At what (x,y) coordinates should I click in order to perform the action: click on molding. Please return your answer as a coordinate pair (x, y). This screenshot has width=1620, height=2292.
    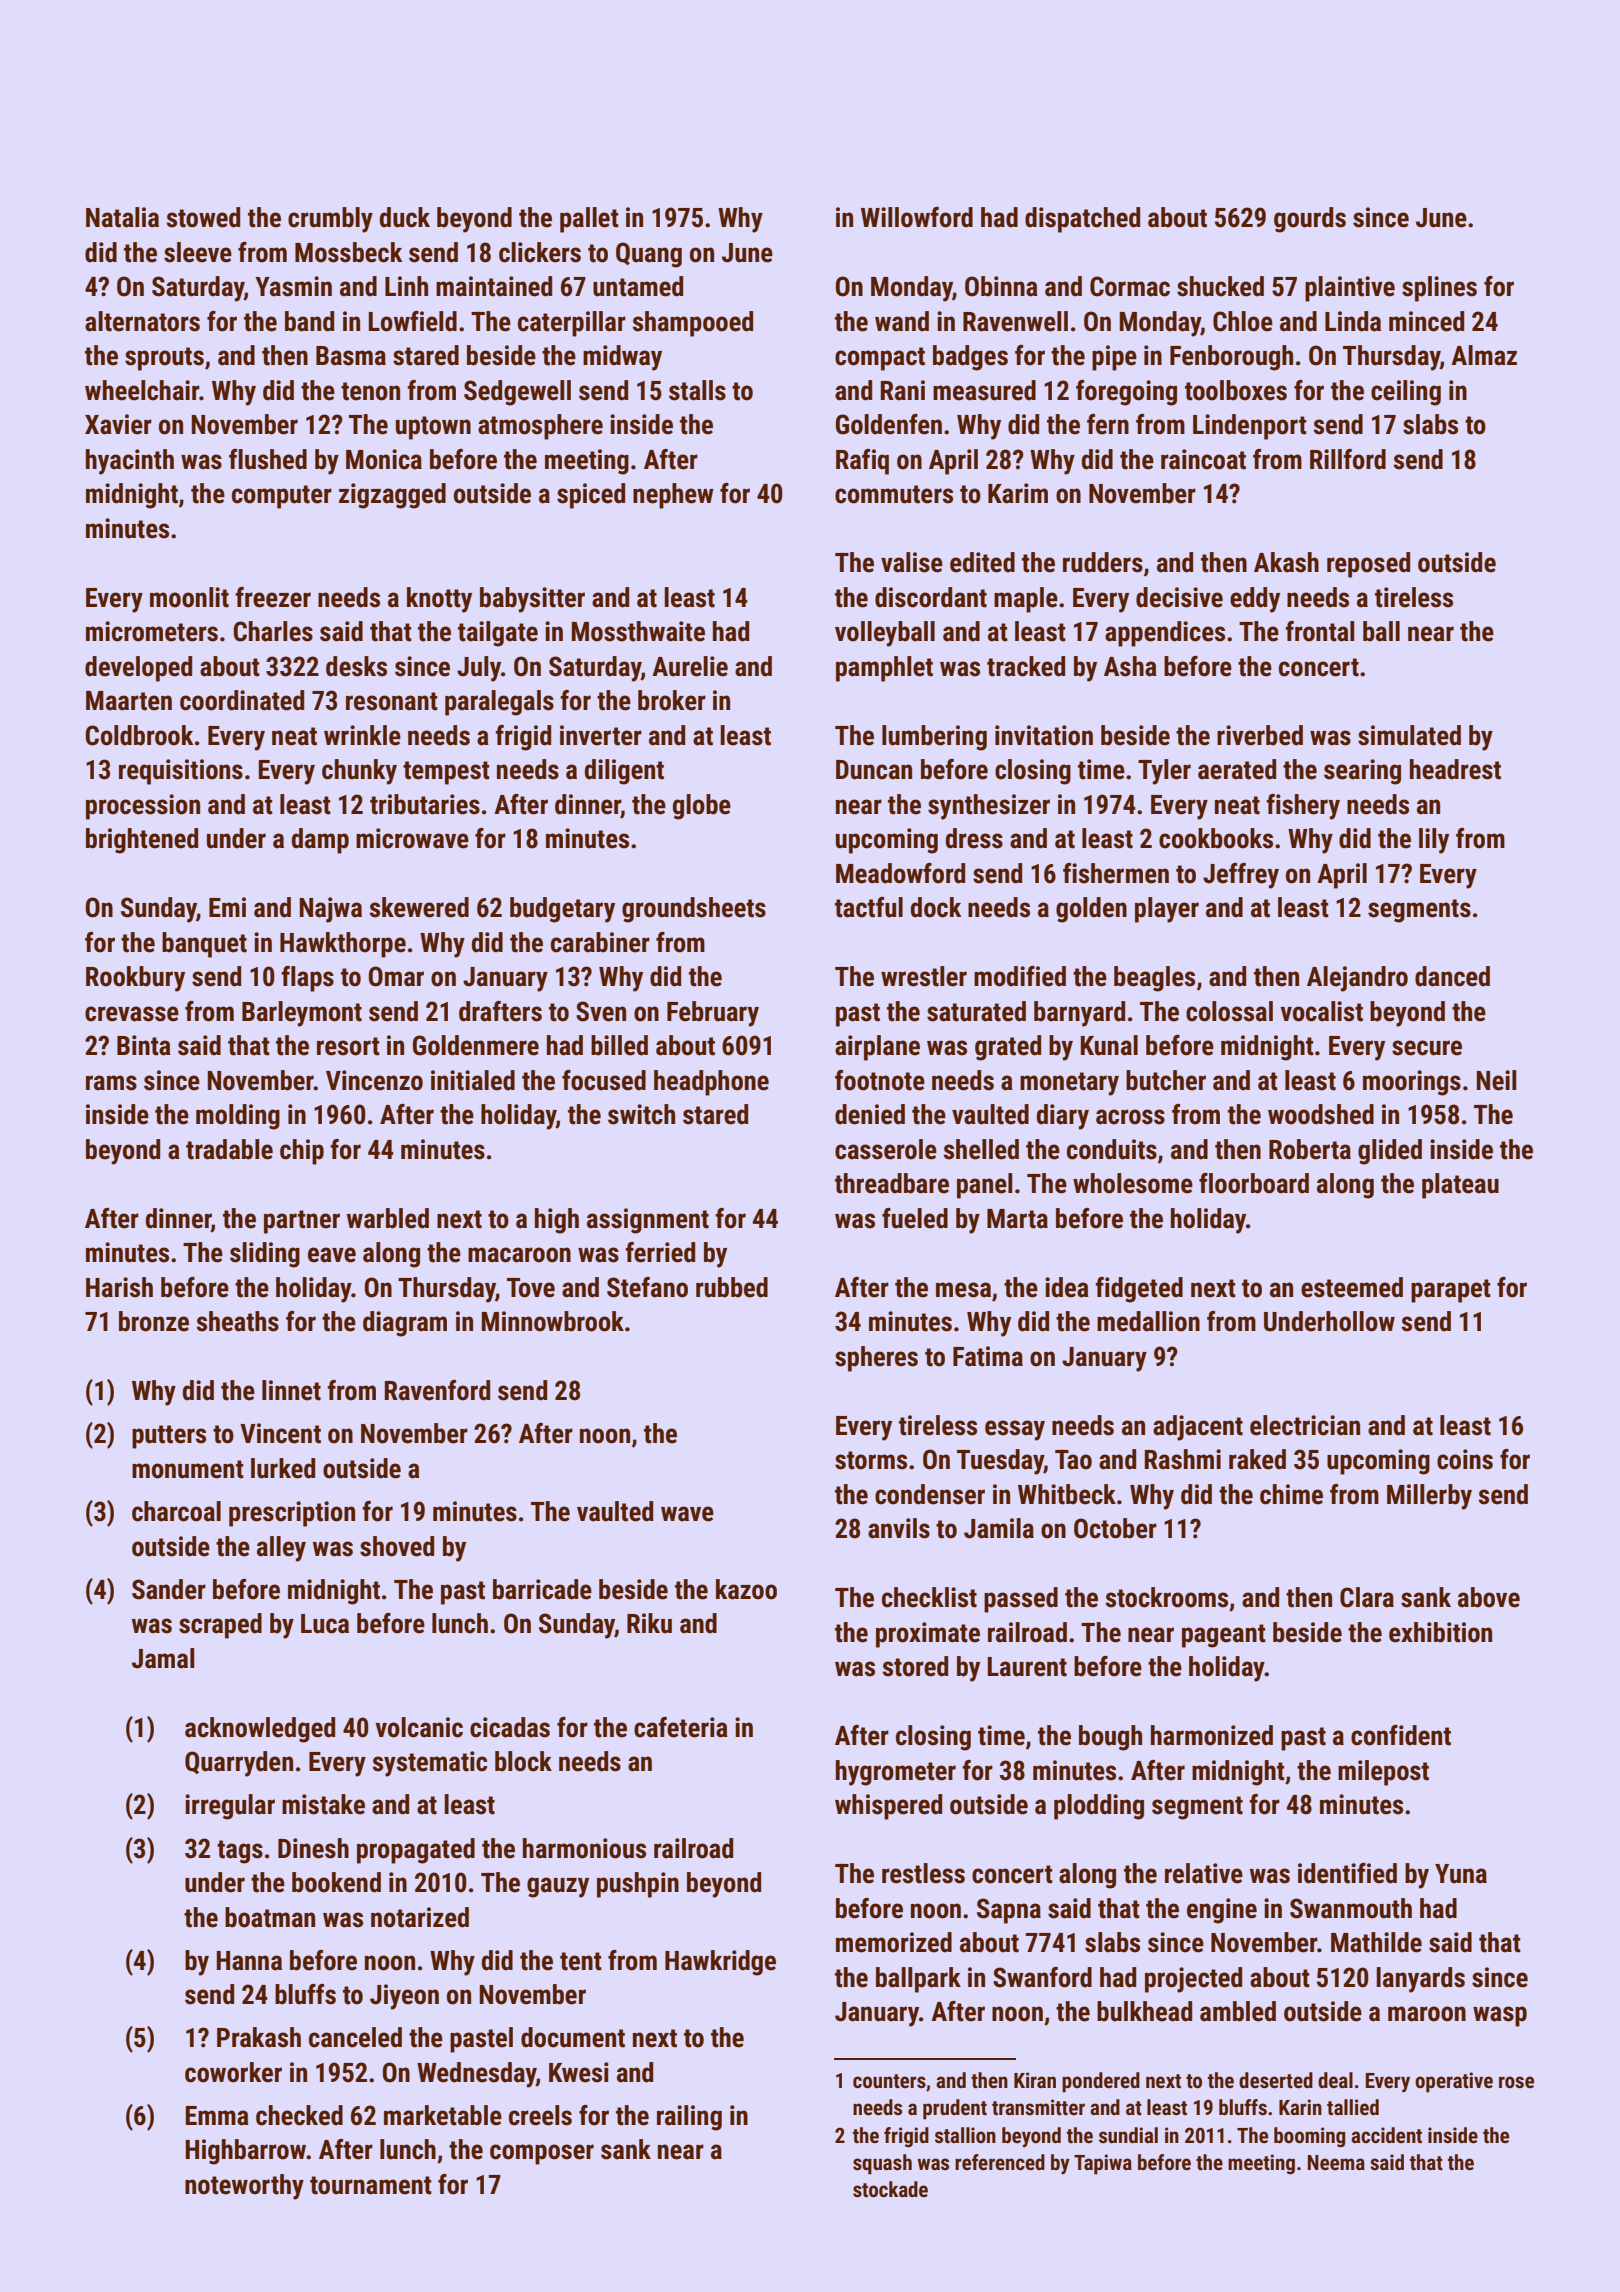
    Looking at the image, I should click on (238, 1117).
